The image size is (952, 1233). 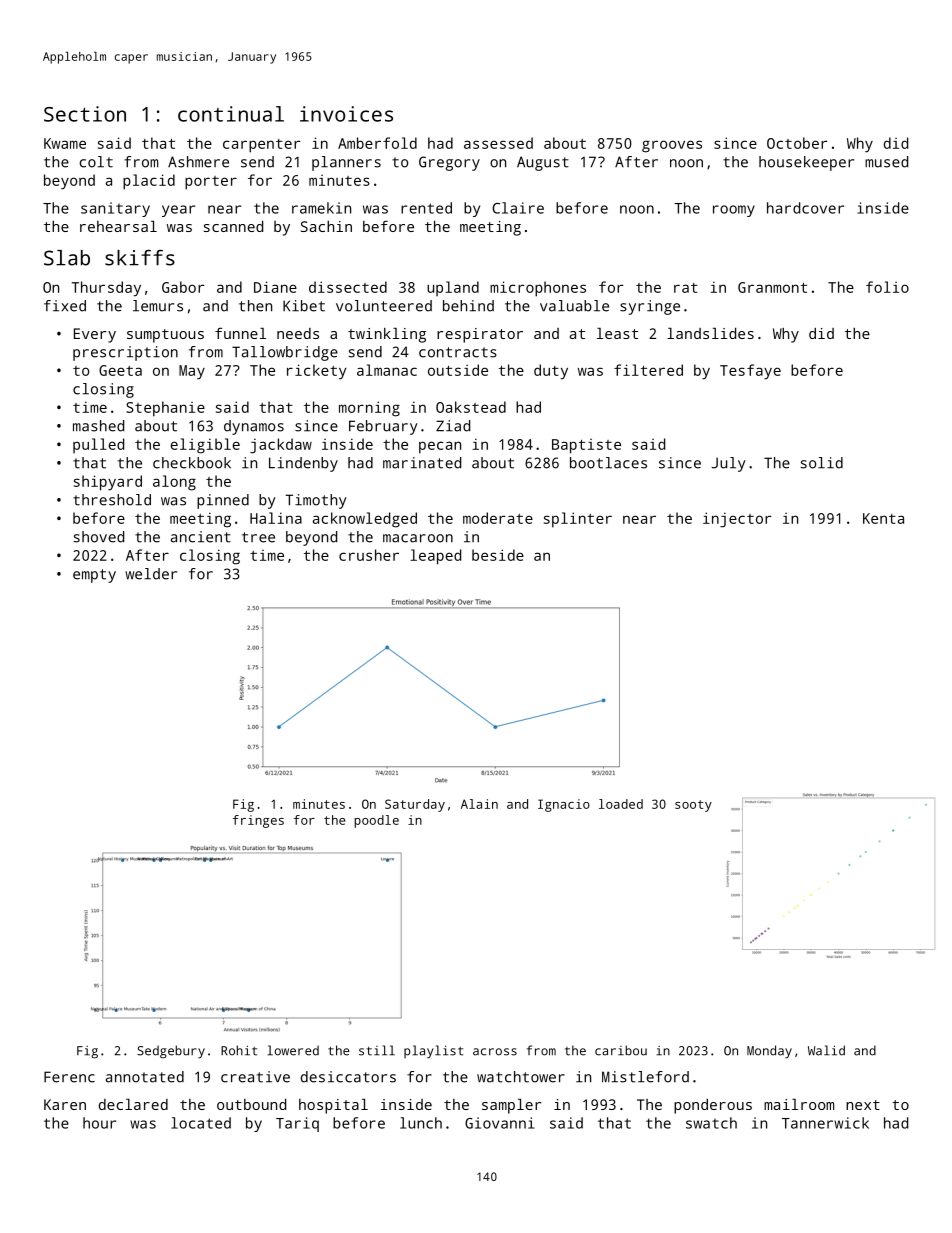 What do you see at coordinates (158, 306) in the screenshot?
I see `lemurs` at bounding box center [158, 306].
